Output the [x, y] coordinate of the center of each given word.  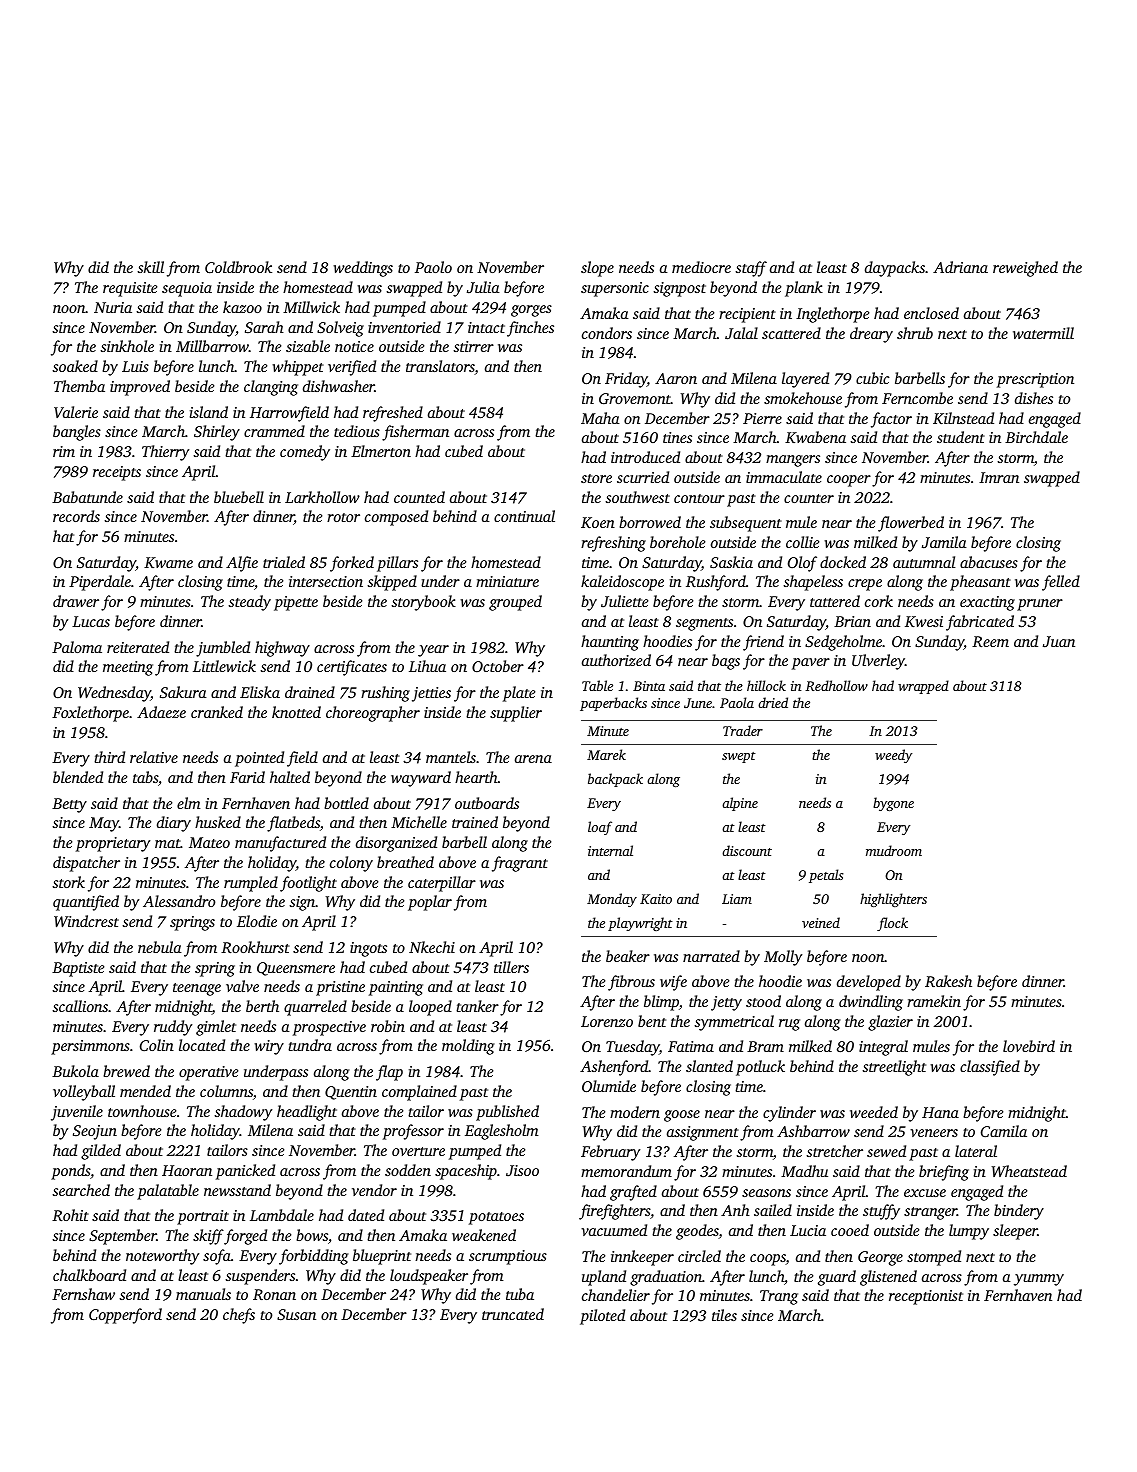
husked [218, 822]
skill [150, 267]
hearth [476, 777]
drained [310, 692]
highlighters [893, 900]
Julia [483, 287]
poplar [430, 903]
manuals [203, 1294]
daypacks [895, 269]
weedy [893, 756]
